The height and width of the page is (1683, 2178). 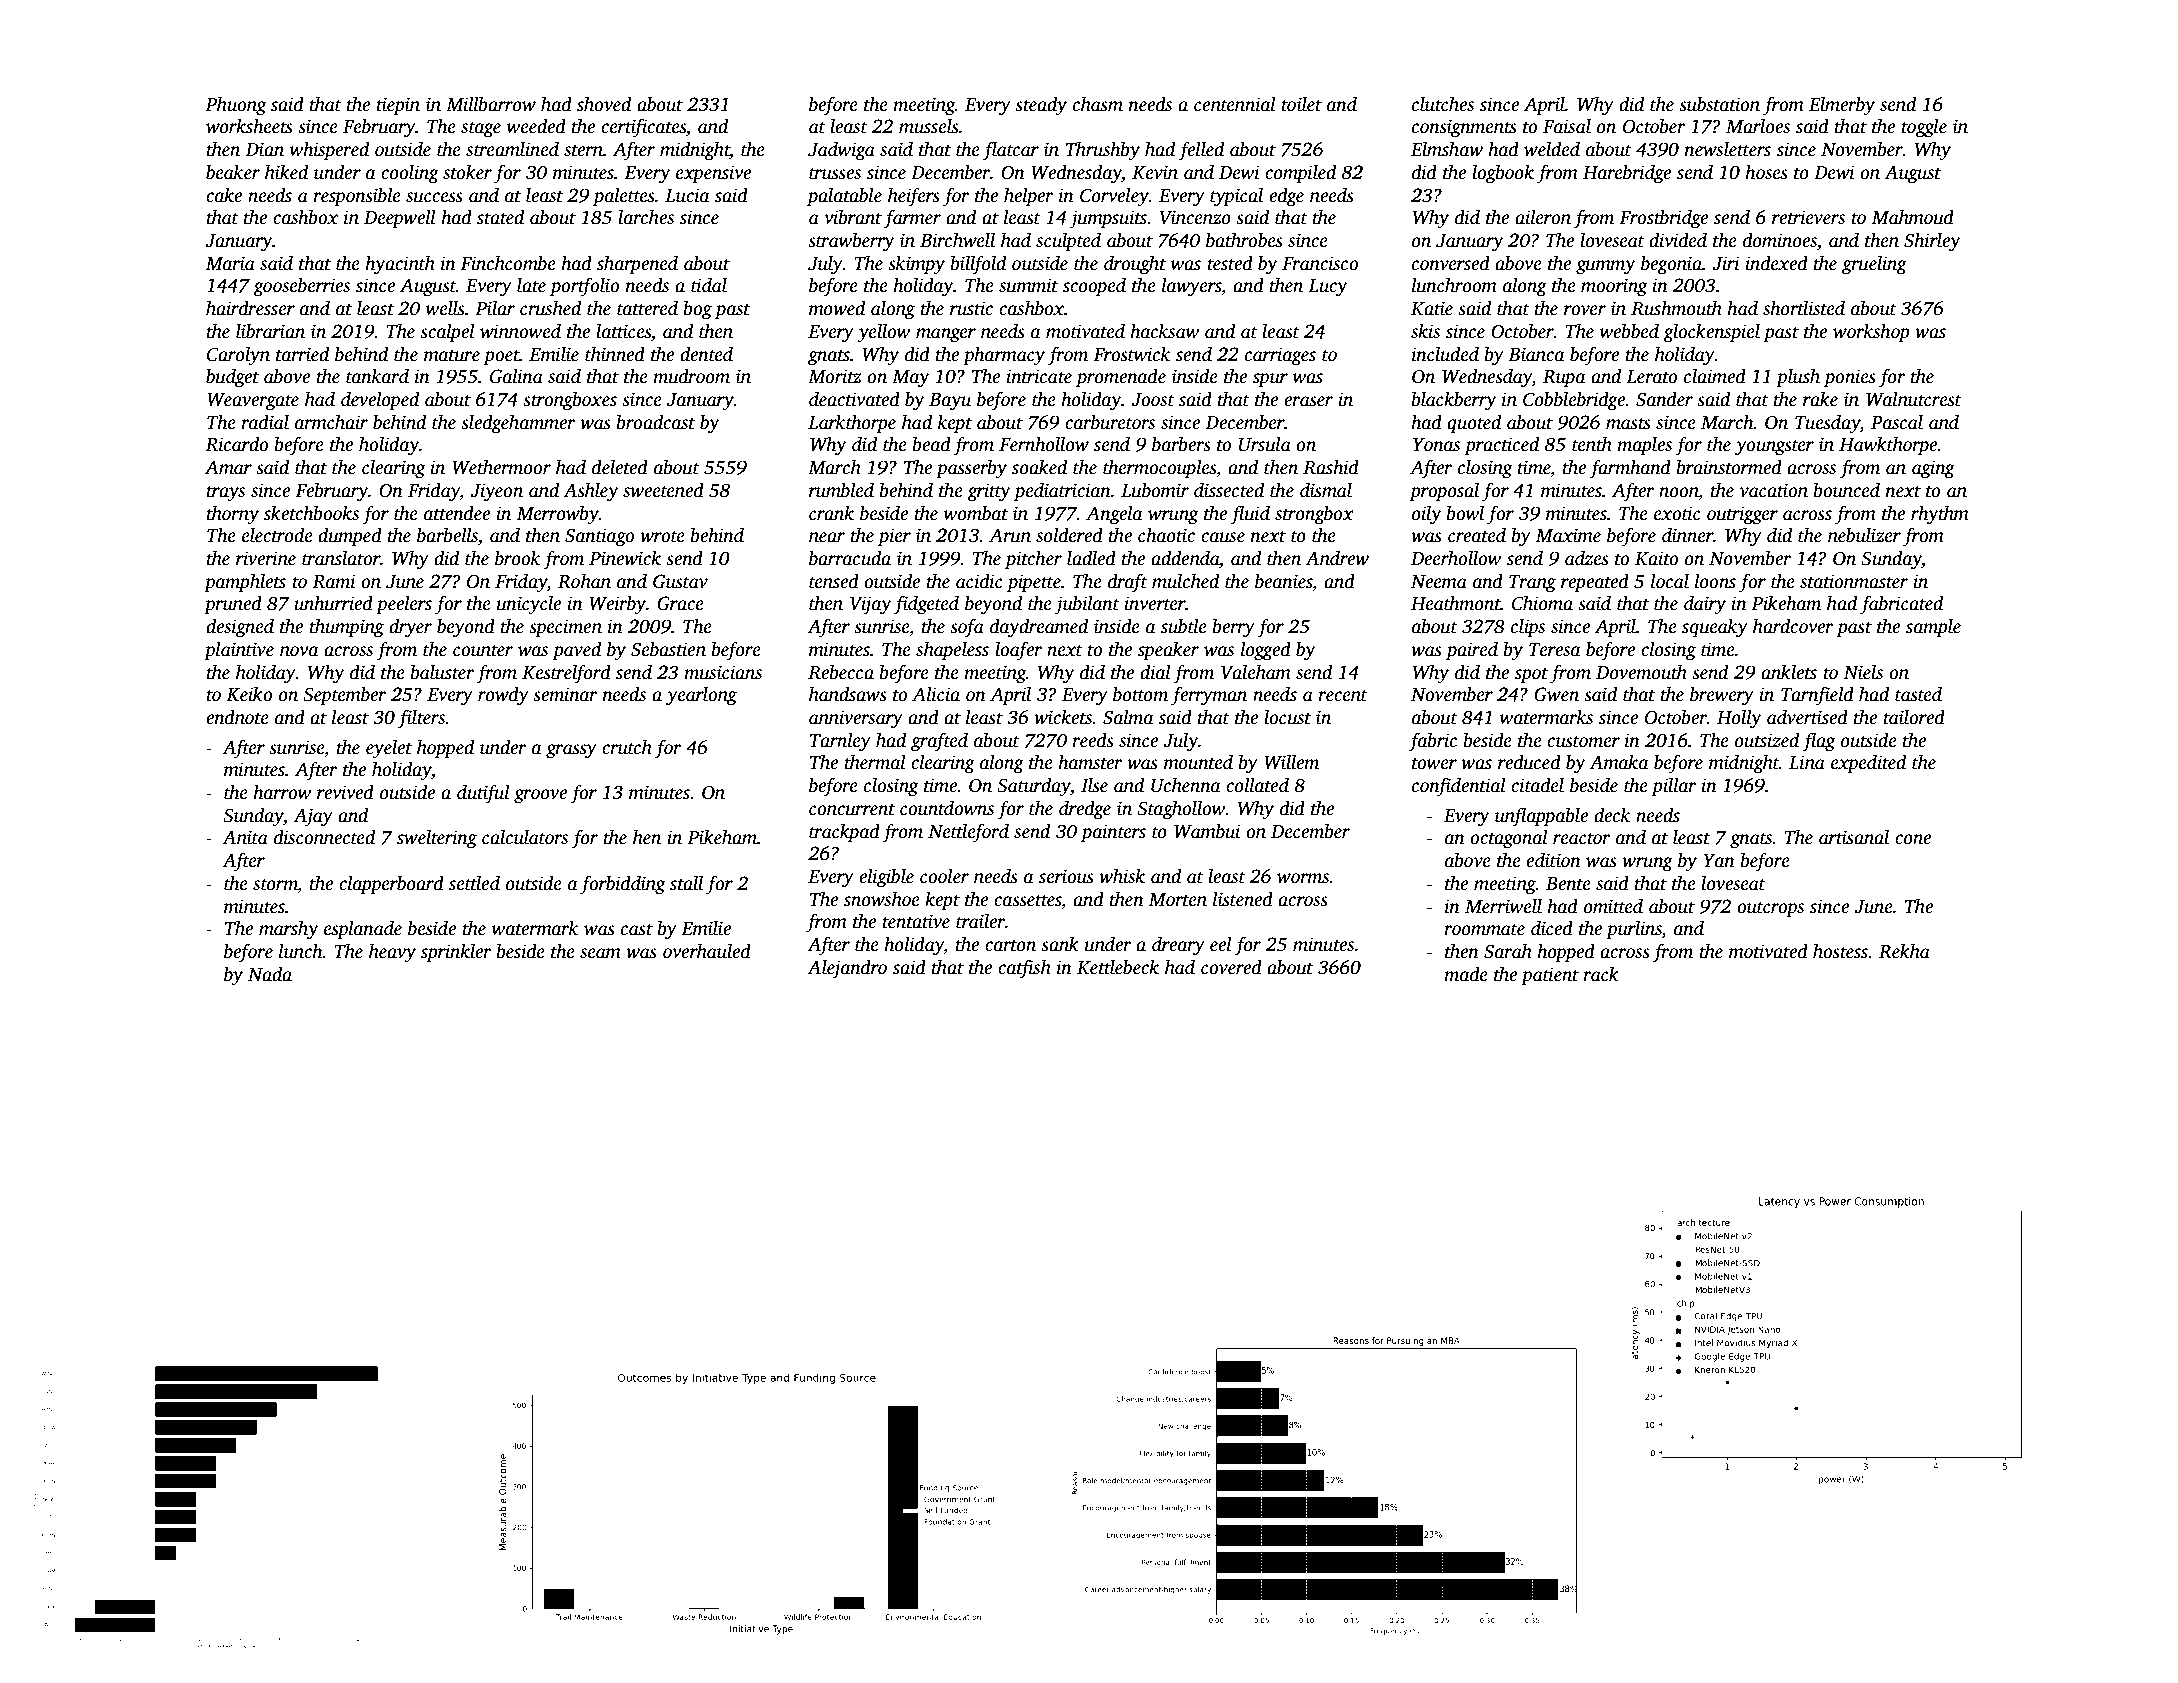 I want to click on daydreamed, so click(x=1039, y=628).
